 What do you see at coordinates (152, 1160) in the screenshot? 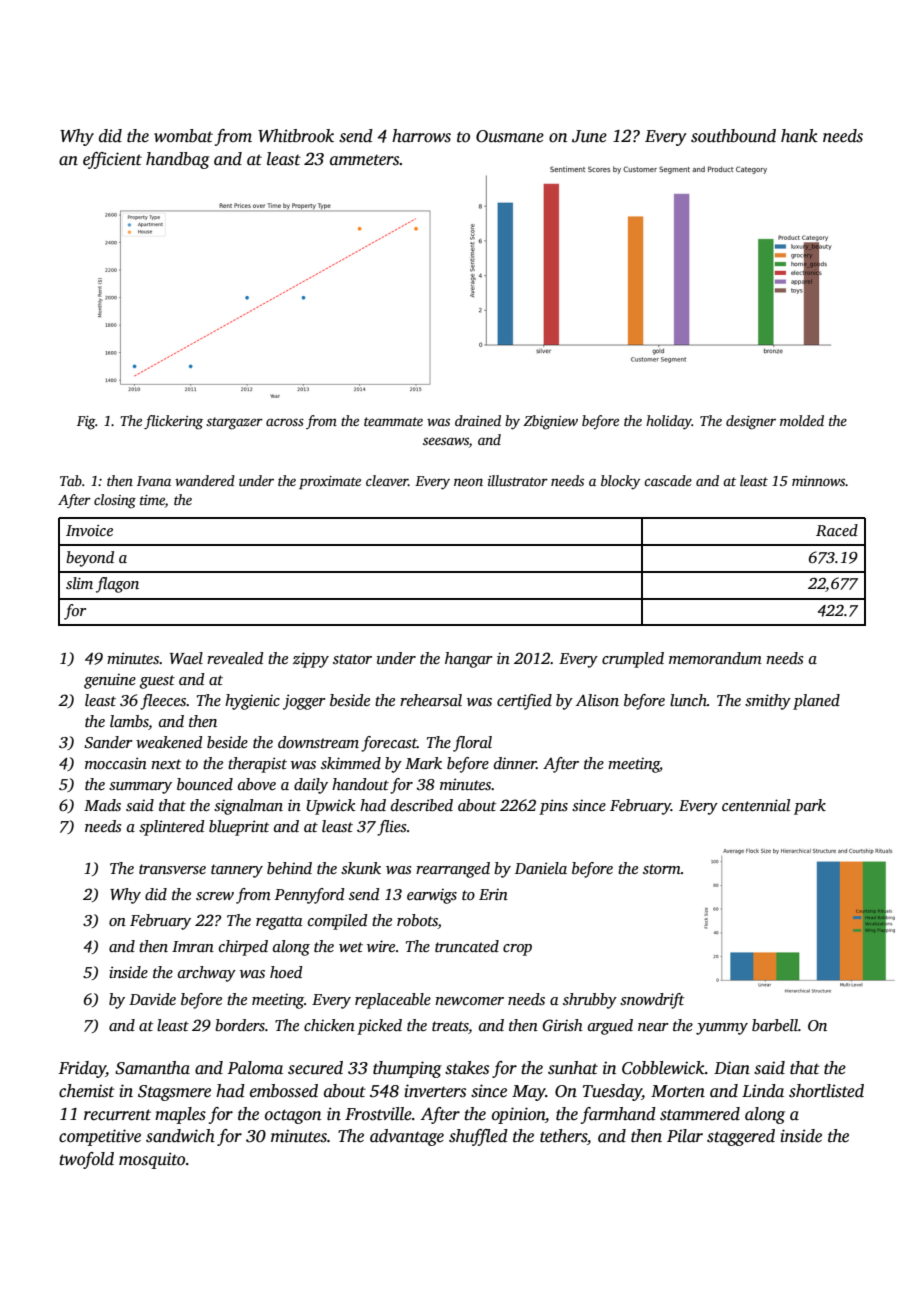
I see `mosquito` at bounding box center [152, 1160].
